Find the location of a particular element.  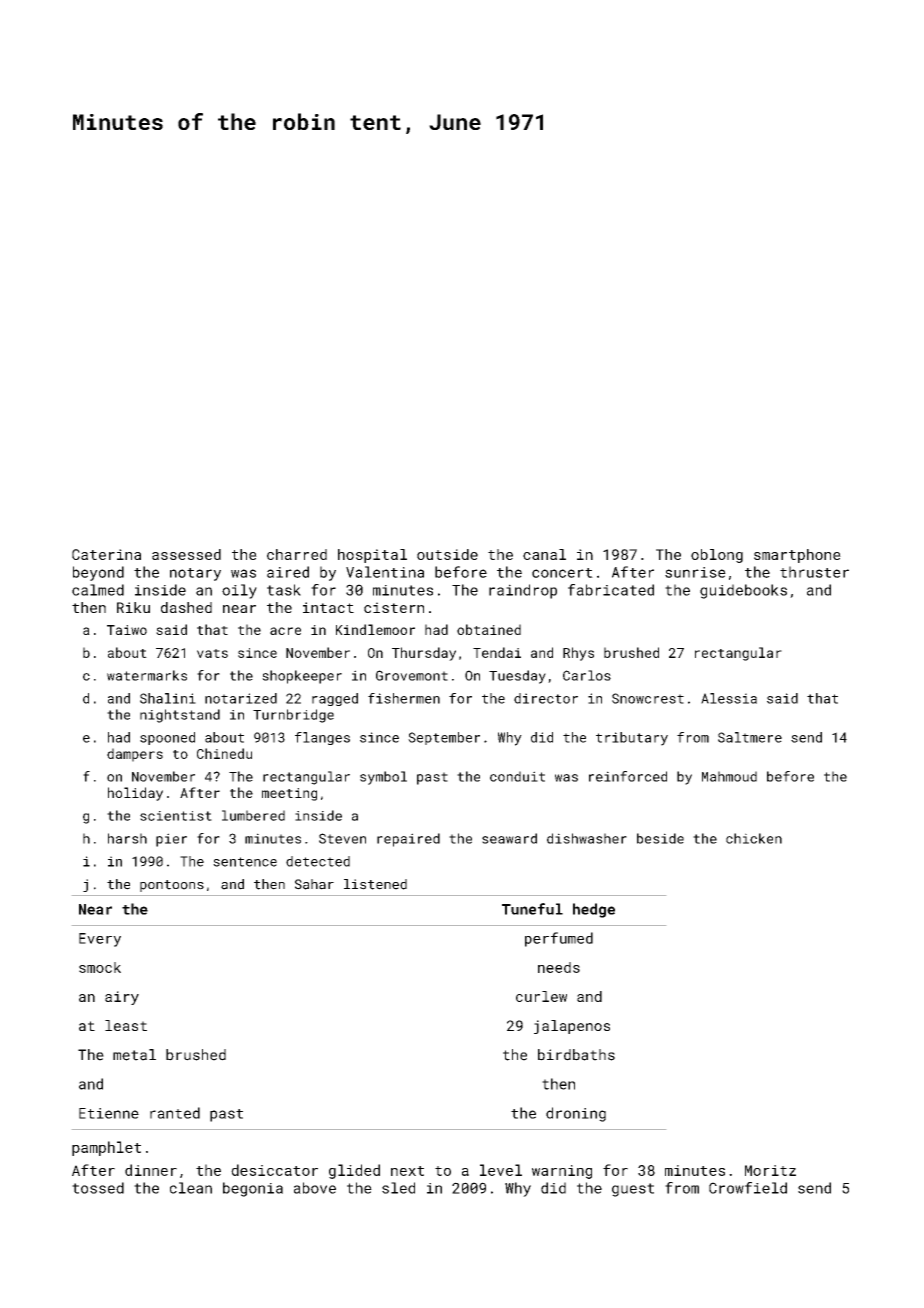

perfumed is located at coordinates (559, 939).
